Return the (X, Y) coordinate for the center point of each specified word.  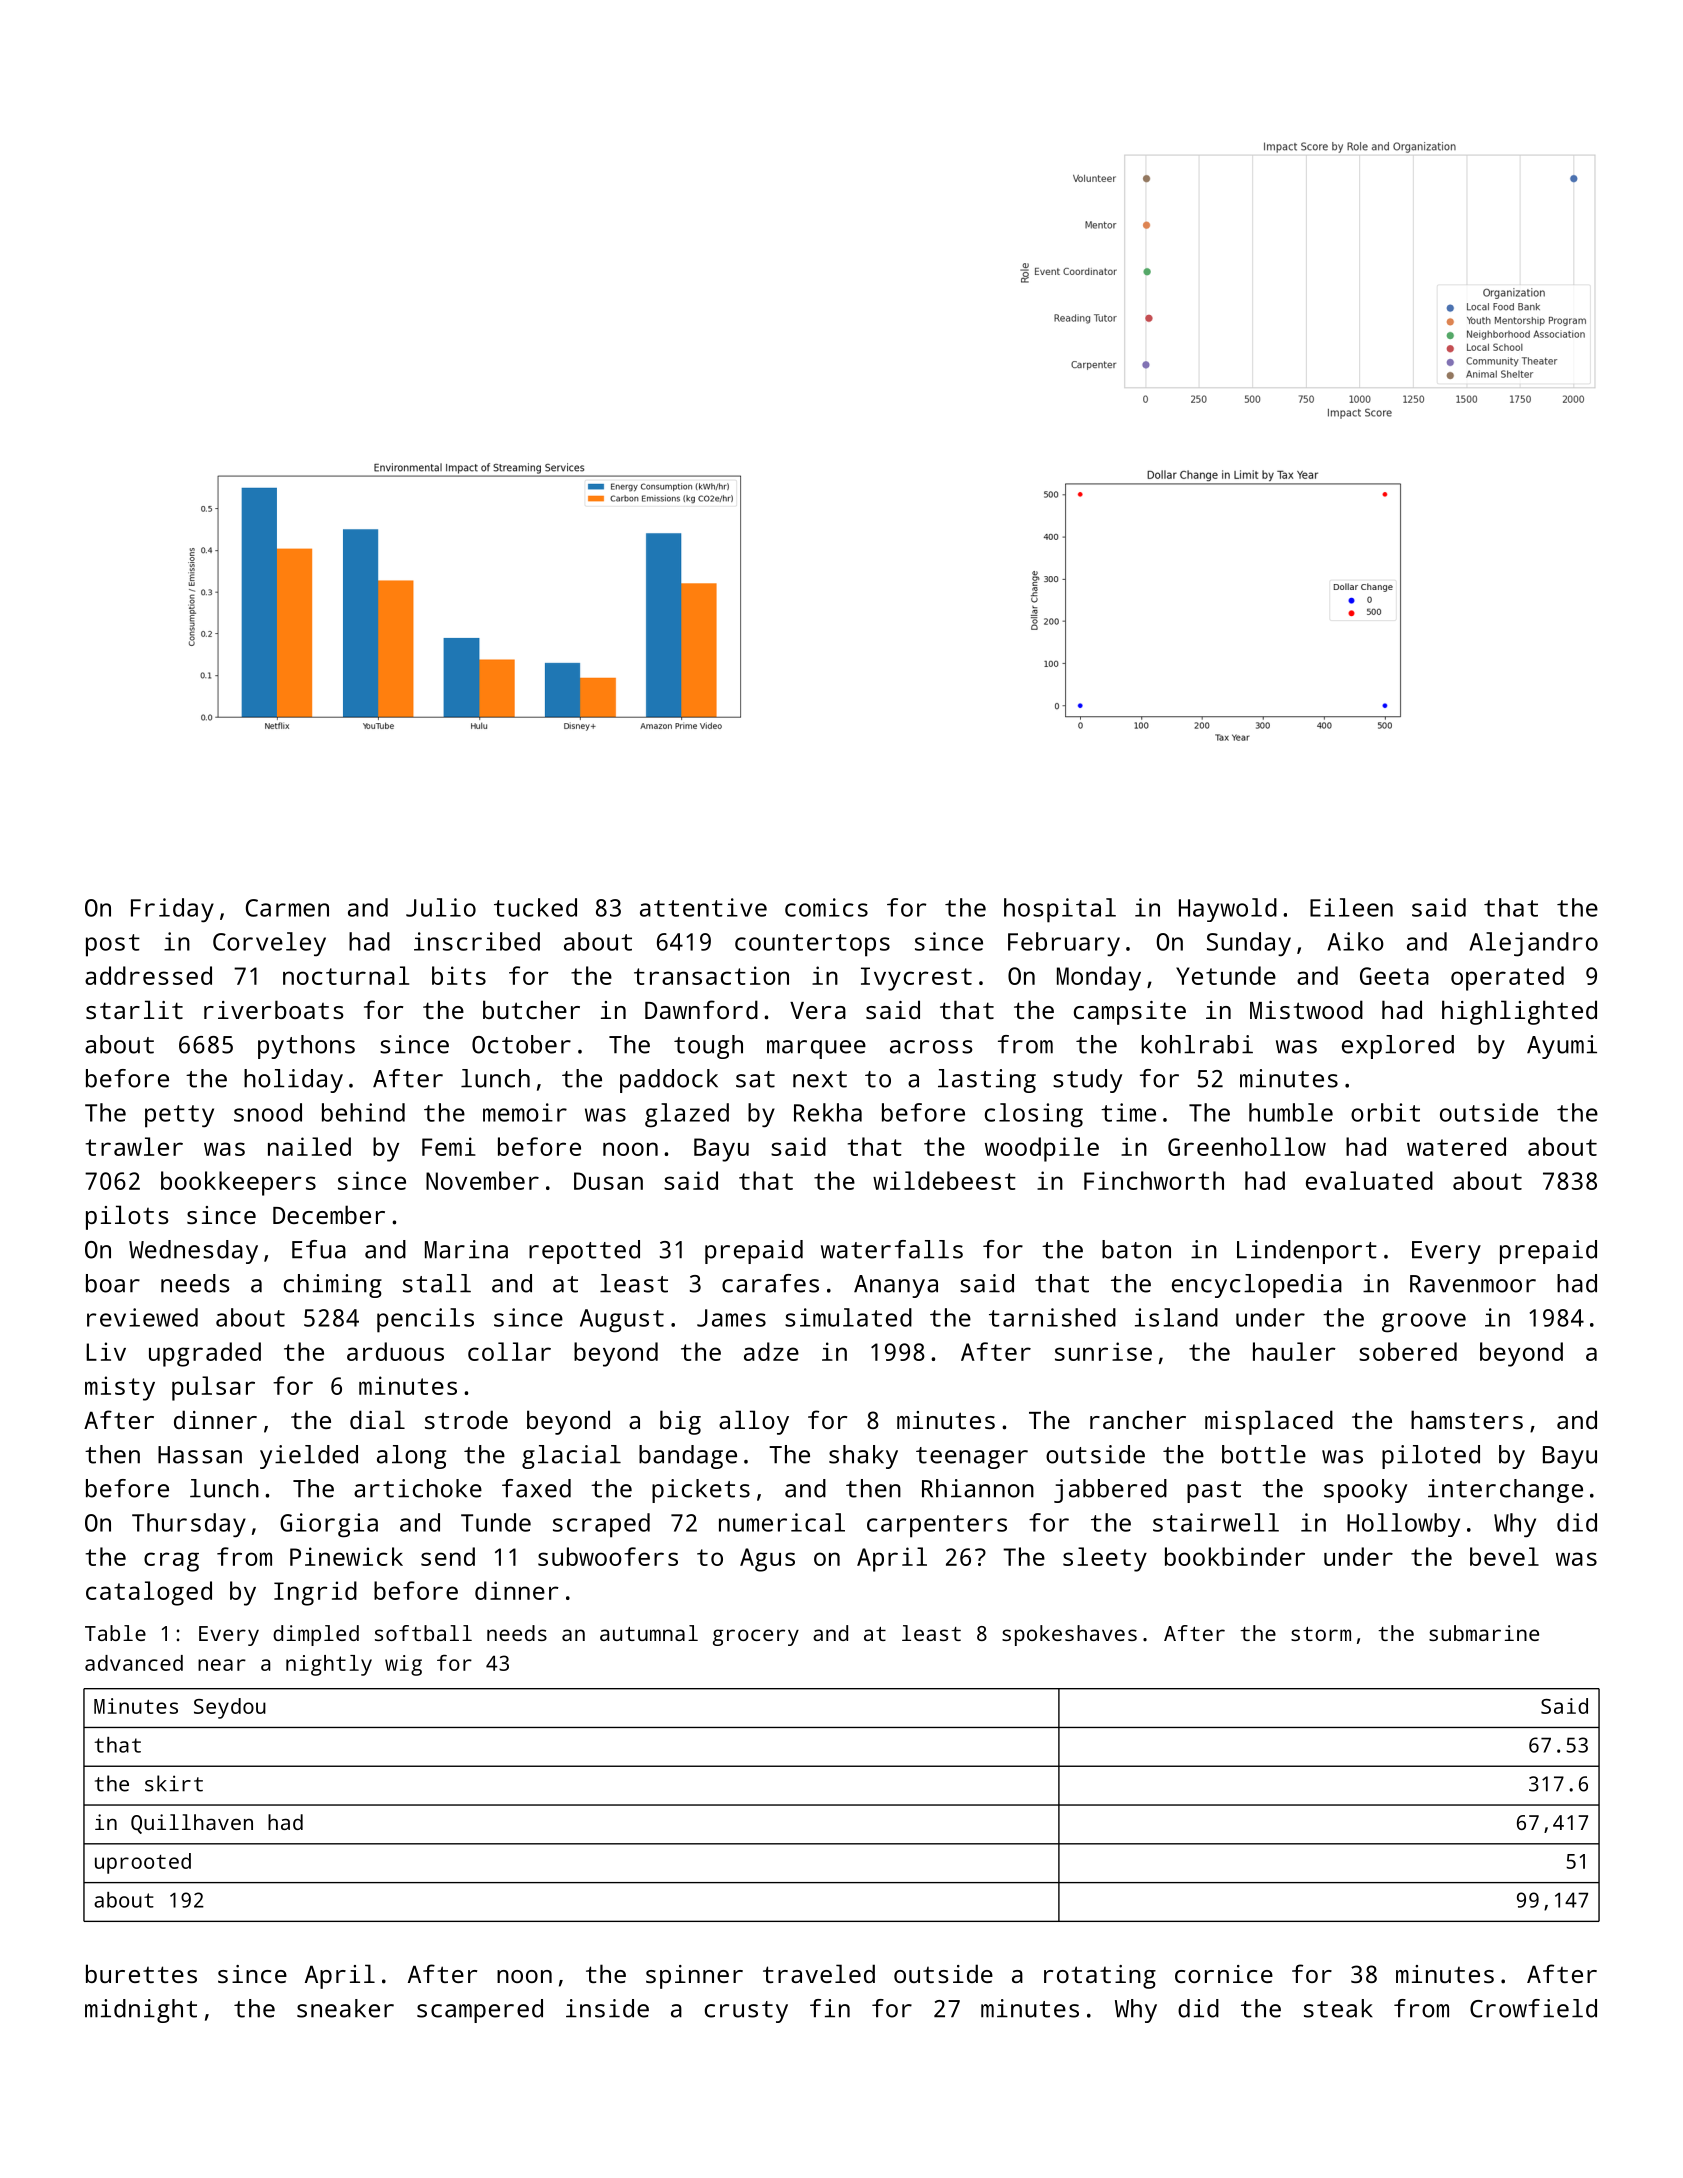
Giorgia (329, 1525)
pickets (701, 1491)
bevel (1504, 1556)
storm (1321, 1634)
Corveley (269, 944)
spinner (694, 1977)
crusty (746, 2012)
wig (403, 1665)
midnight (141, 2011)
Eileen (1351, 907)
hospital (1060, 910)
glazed (687, 1115)
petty (179, 1116)
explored (1398, 1047)
